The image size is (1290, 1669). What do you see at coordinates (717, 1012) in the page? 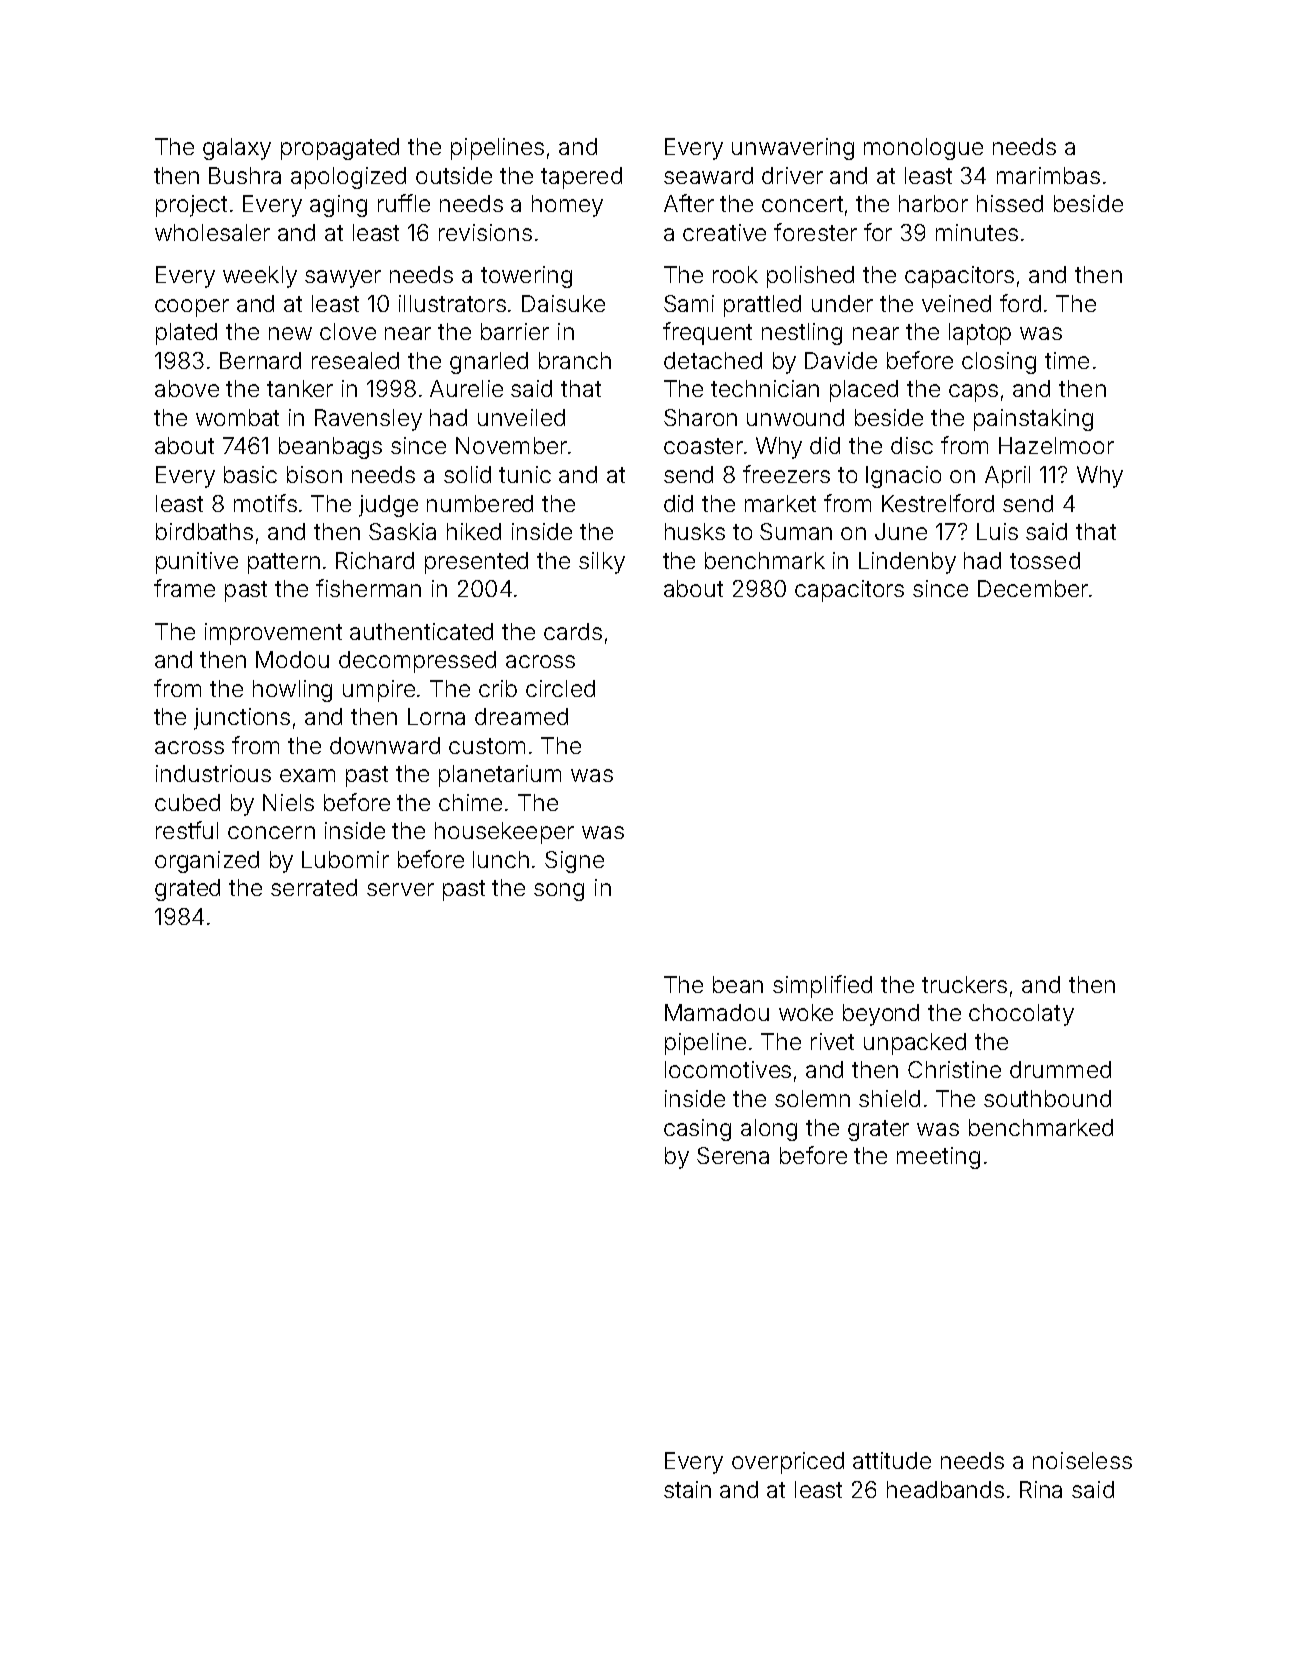
I see `Mamadou` at bounding box center [717, 1012].
